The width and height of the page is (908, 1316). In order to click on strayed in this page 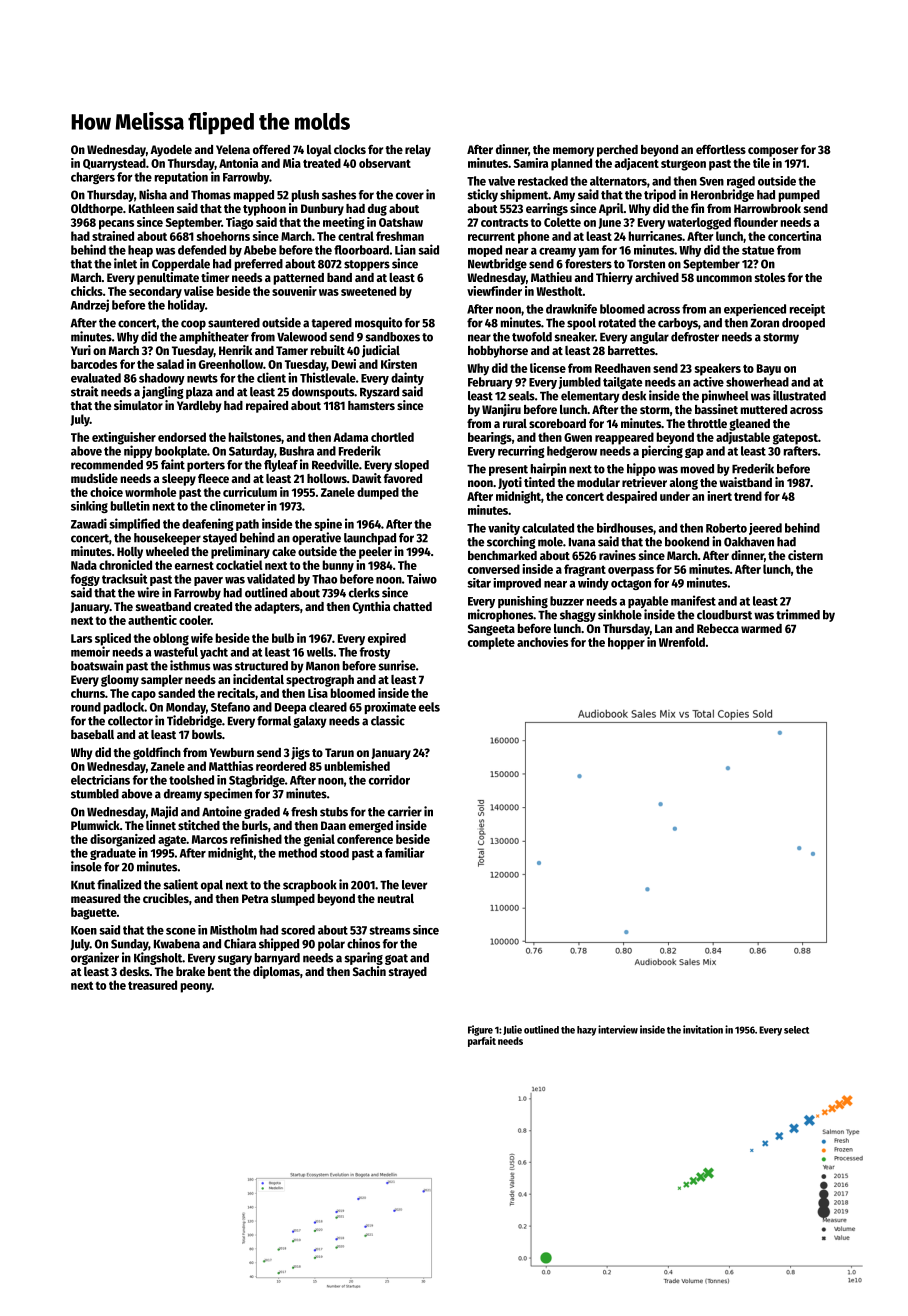, I will do `click(408, 973)`.
